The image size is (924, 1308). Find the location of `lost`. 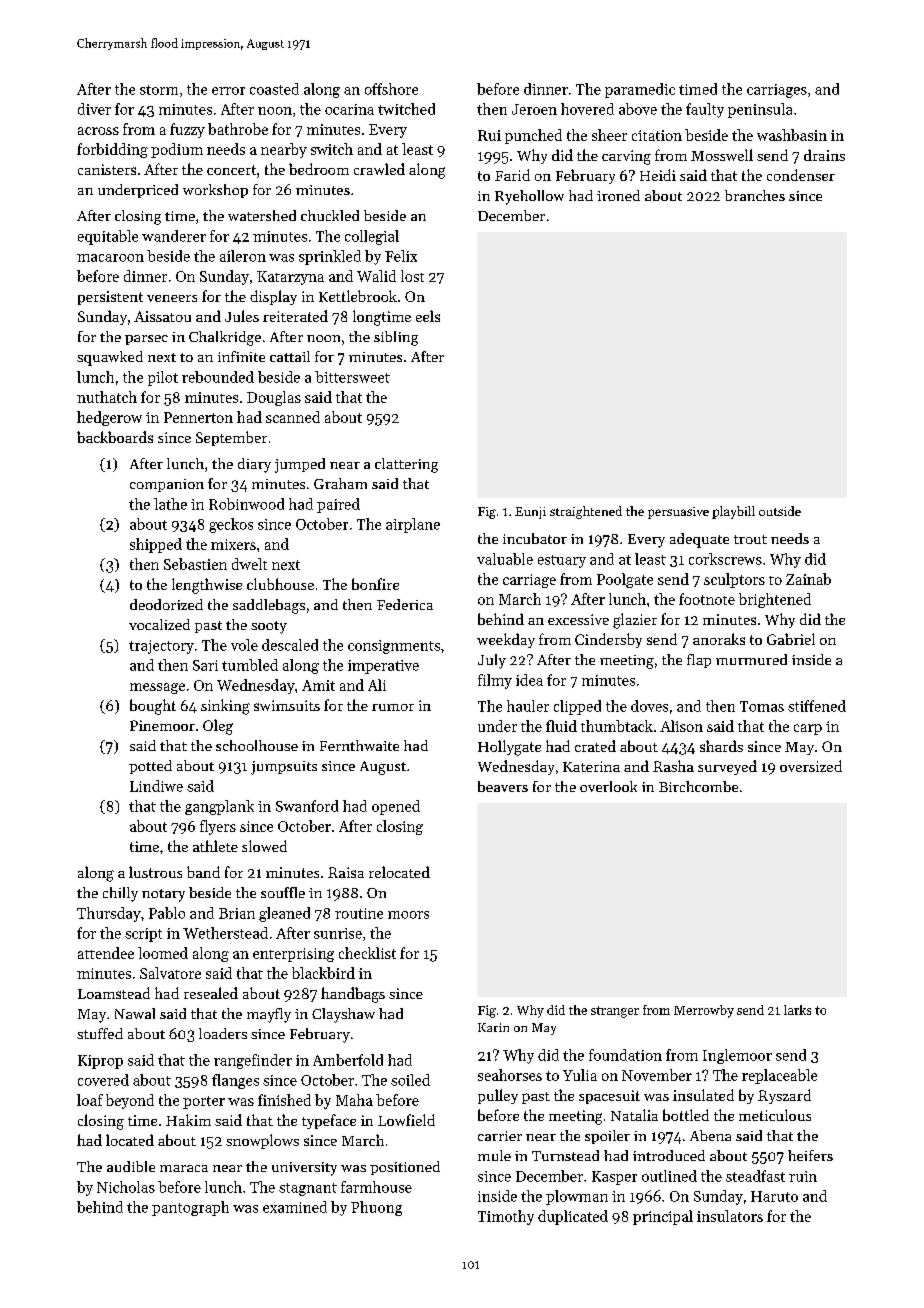

lost is located at coordinates (412, 276).
